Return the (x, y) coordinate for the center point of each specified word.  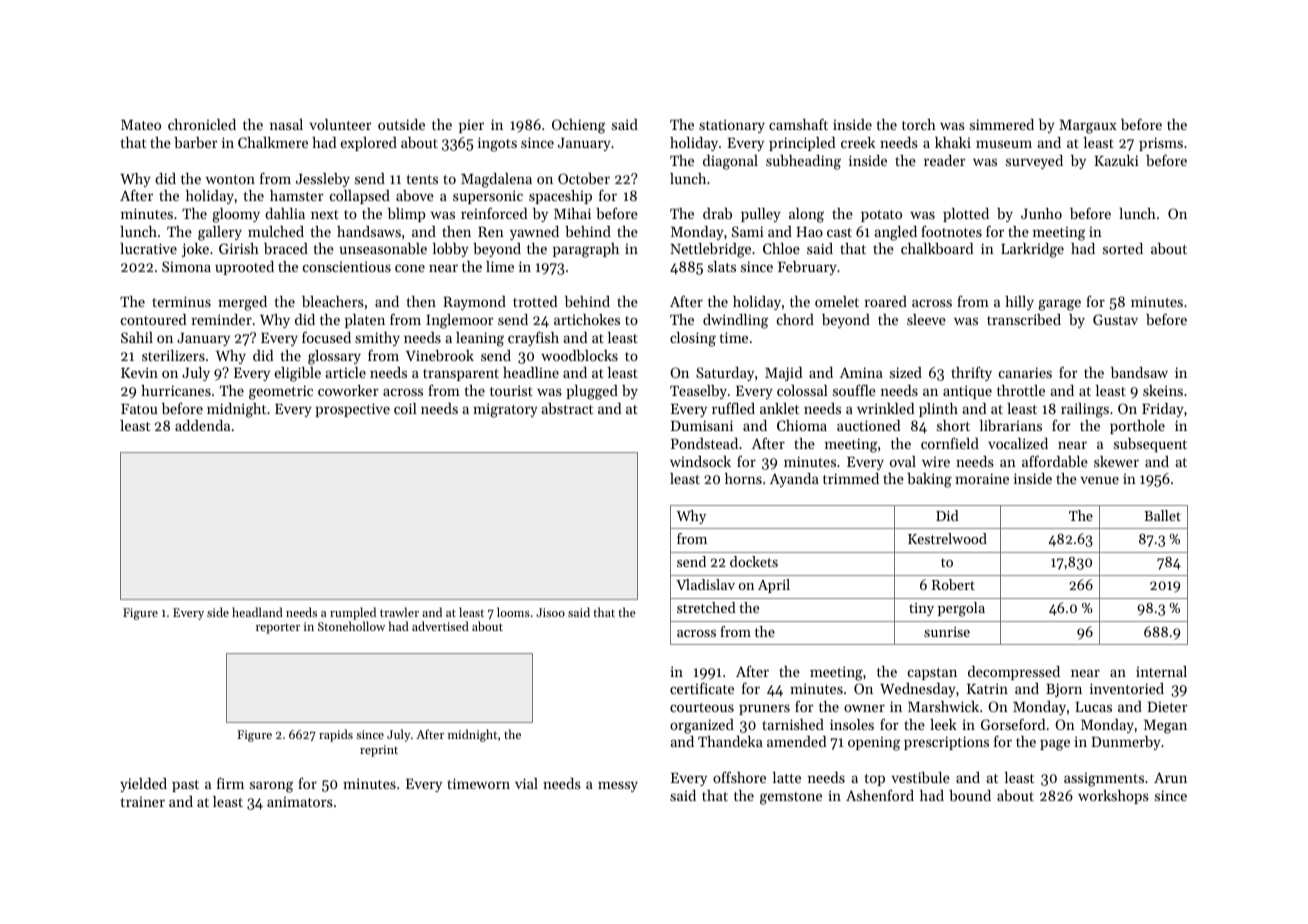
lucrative (148, 248)
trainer (143, 802)
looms (513, 612)
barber (196, 142)
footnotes (951, 231)
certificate (702, 688)
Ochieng (578, 126)
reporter (278, 628)
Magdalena (496, 180)
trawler (399, 612)
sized (906, 372)
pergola (961, 609)
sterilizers (173, 355)
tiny (921, 609)
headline (531, 372)
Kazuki (1116, 160)
